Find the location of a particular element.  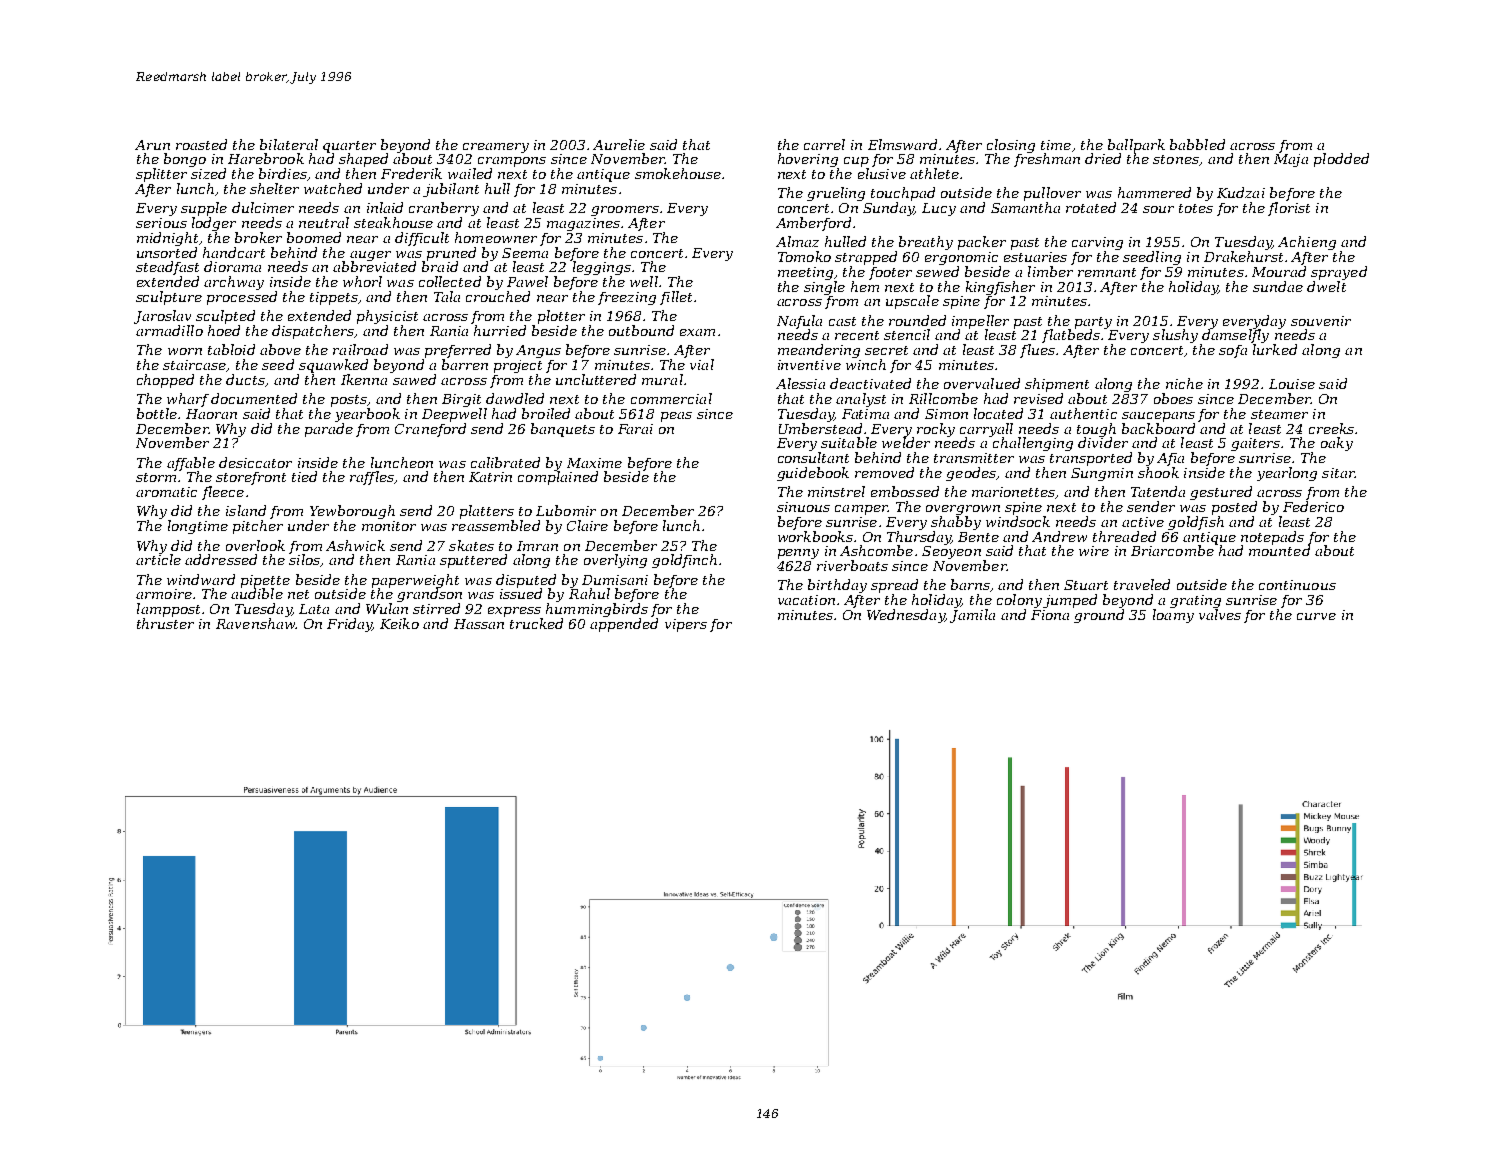

midnight is located at coordinates (167, 239).
